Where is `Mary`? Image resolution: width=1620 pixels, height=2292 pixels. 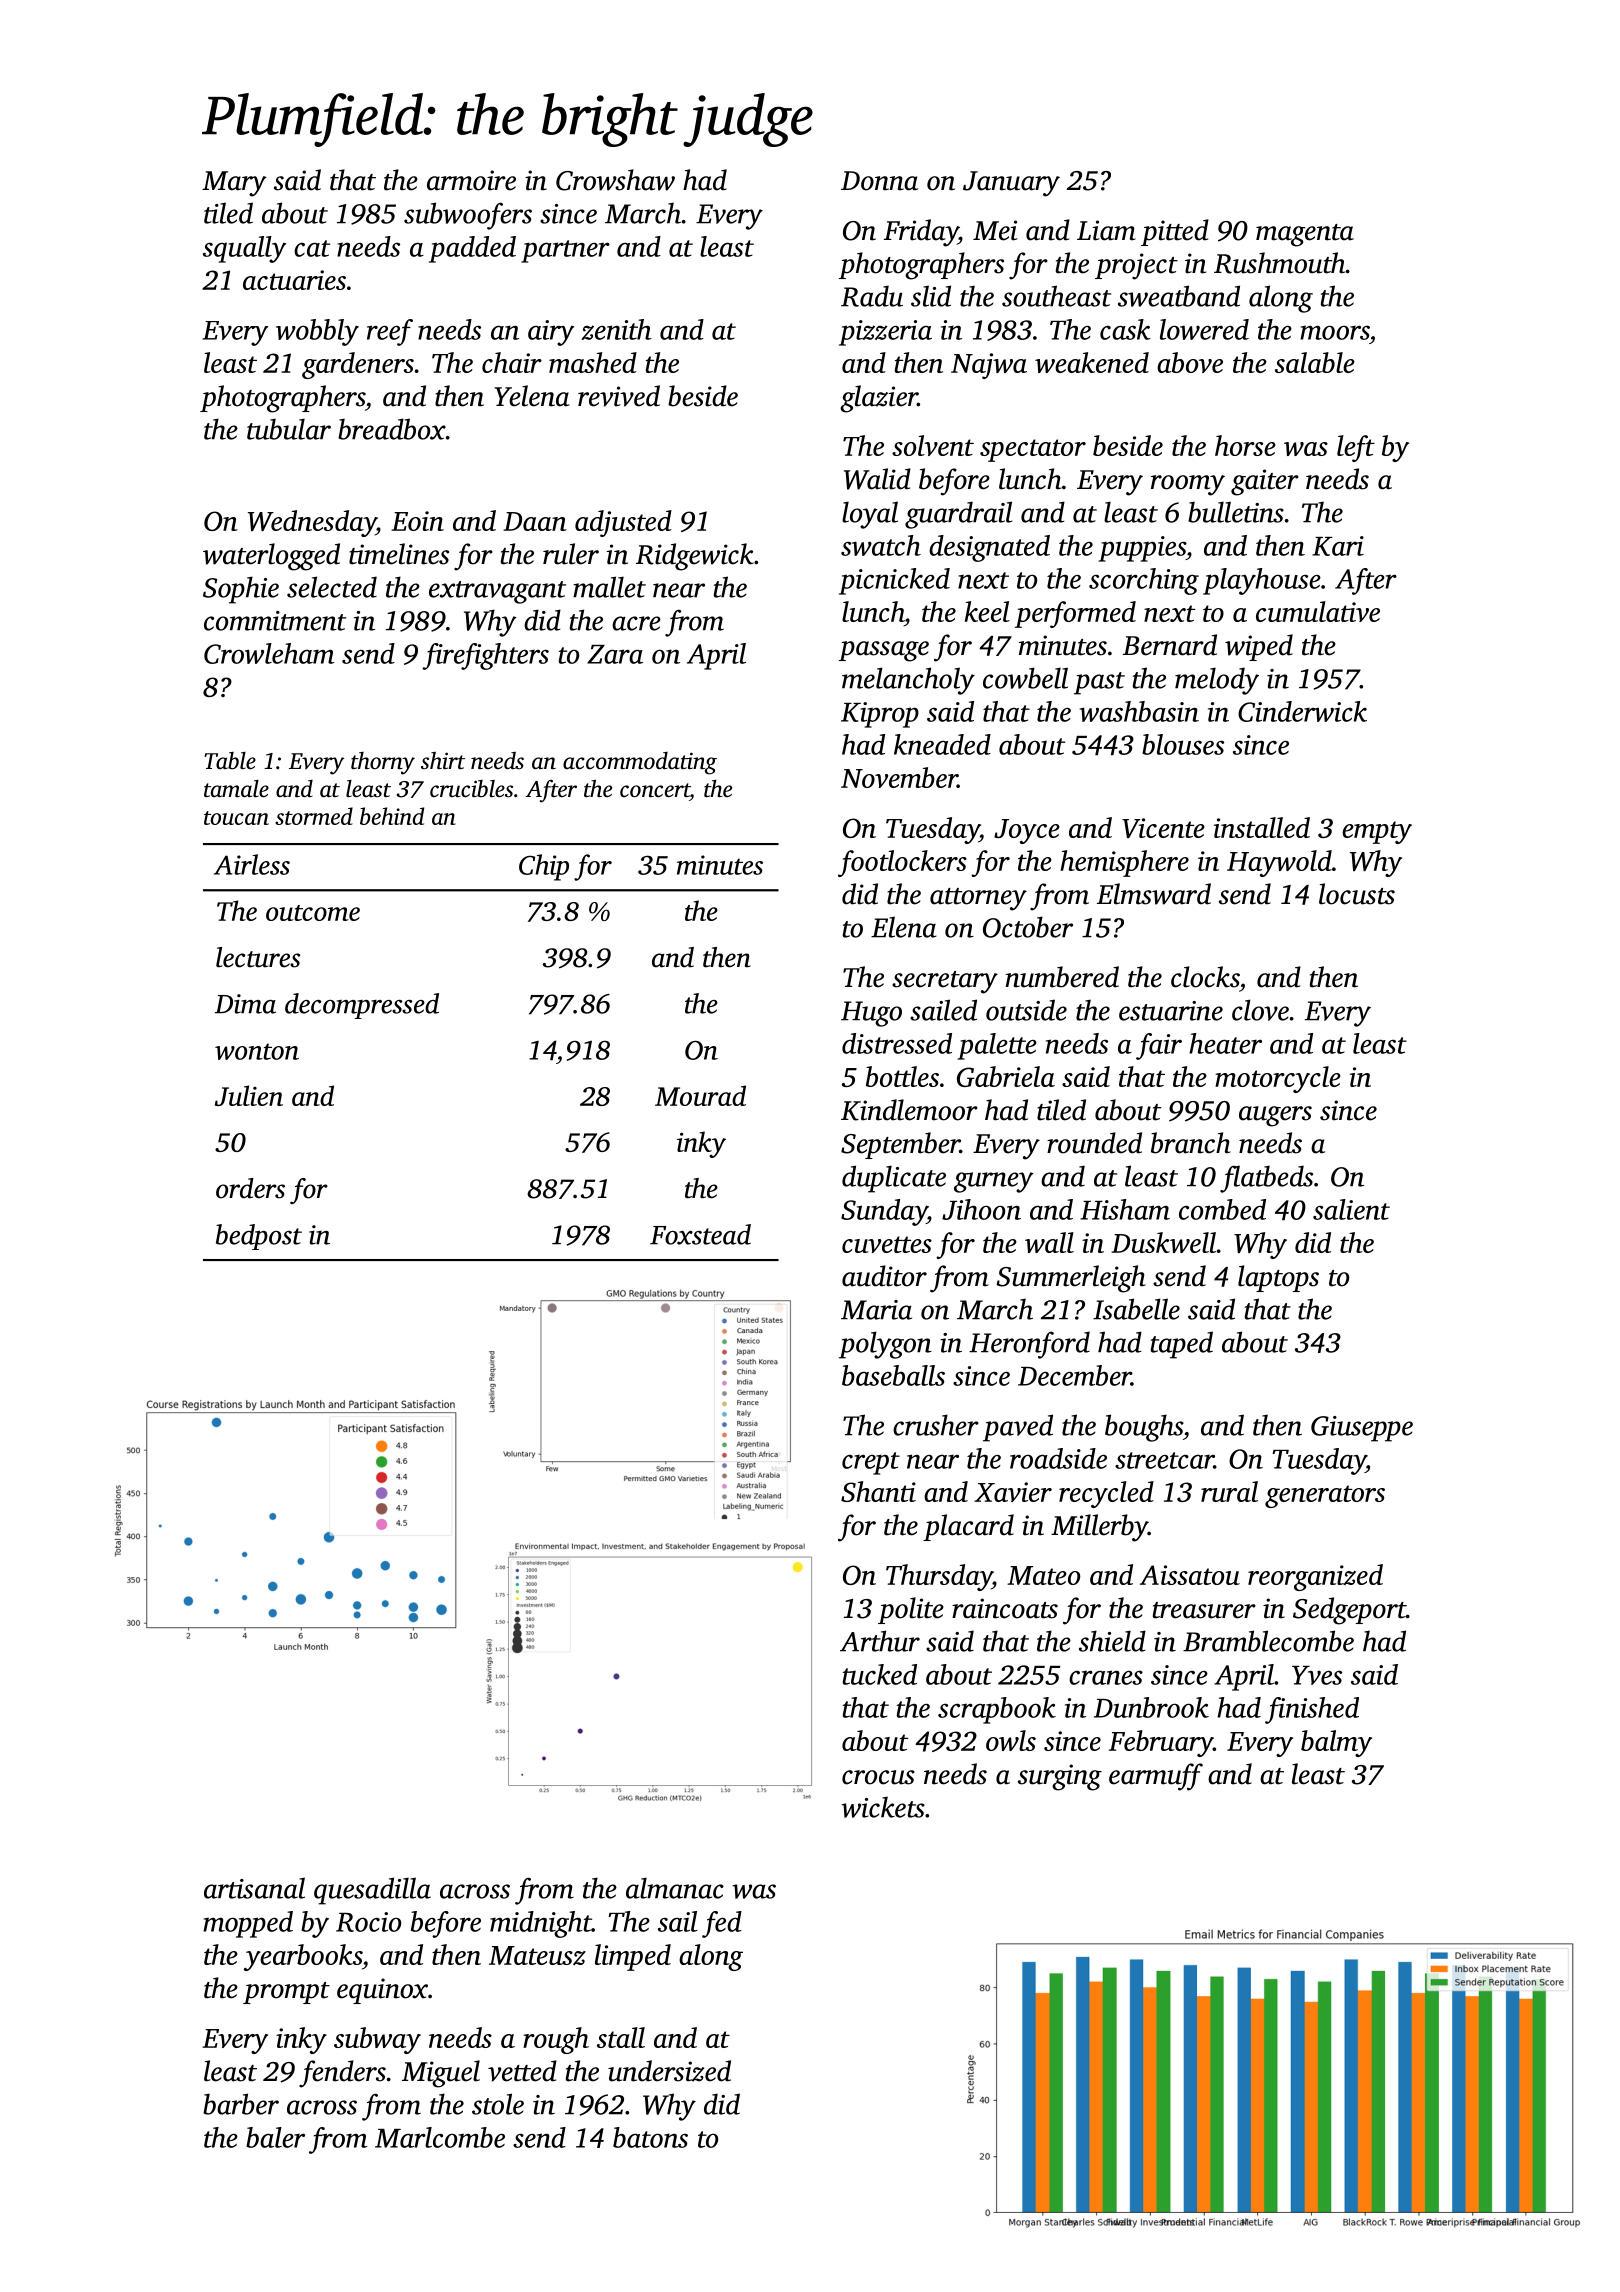
Mary is located at coordinates (234, 184).
